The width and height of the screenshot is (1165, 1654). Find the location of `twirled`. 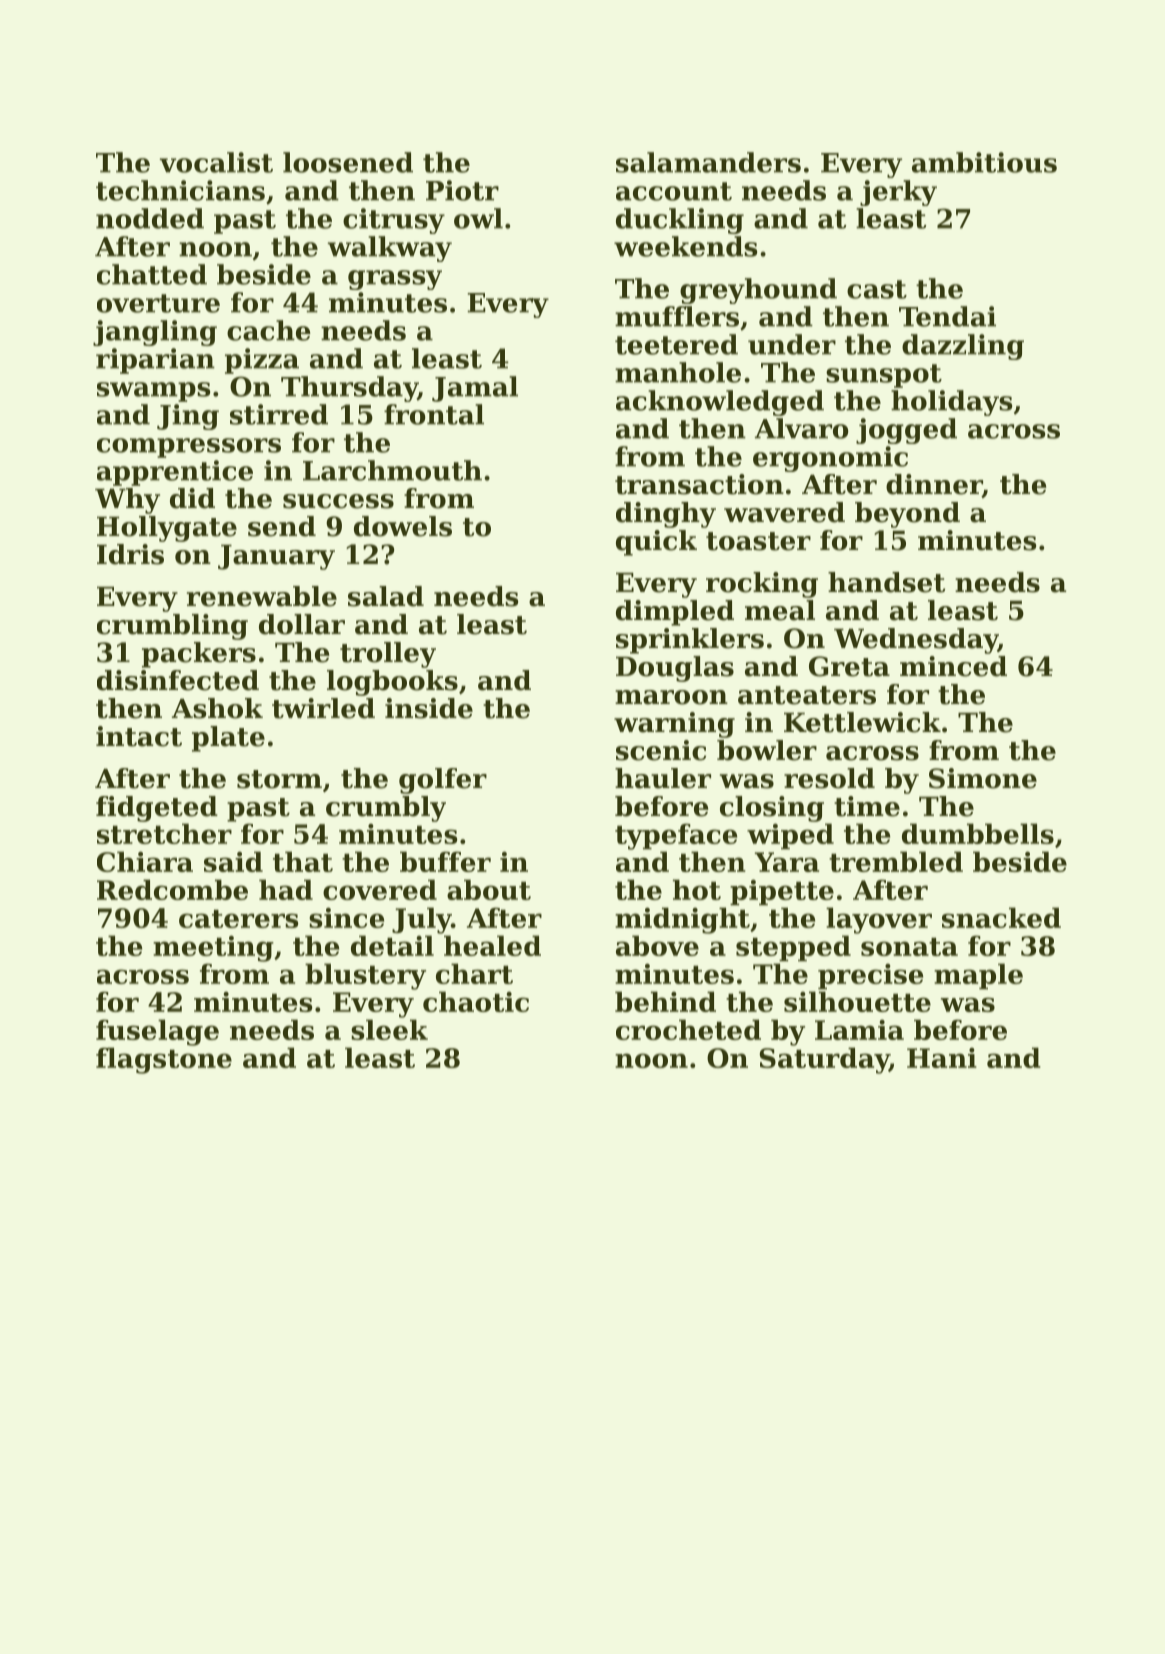

twirled is located at coordinates (323, 708).
